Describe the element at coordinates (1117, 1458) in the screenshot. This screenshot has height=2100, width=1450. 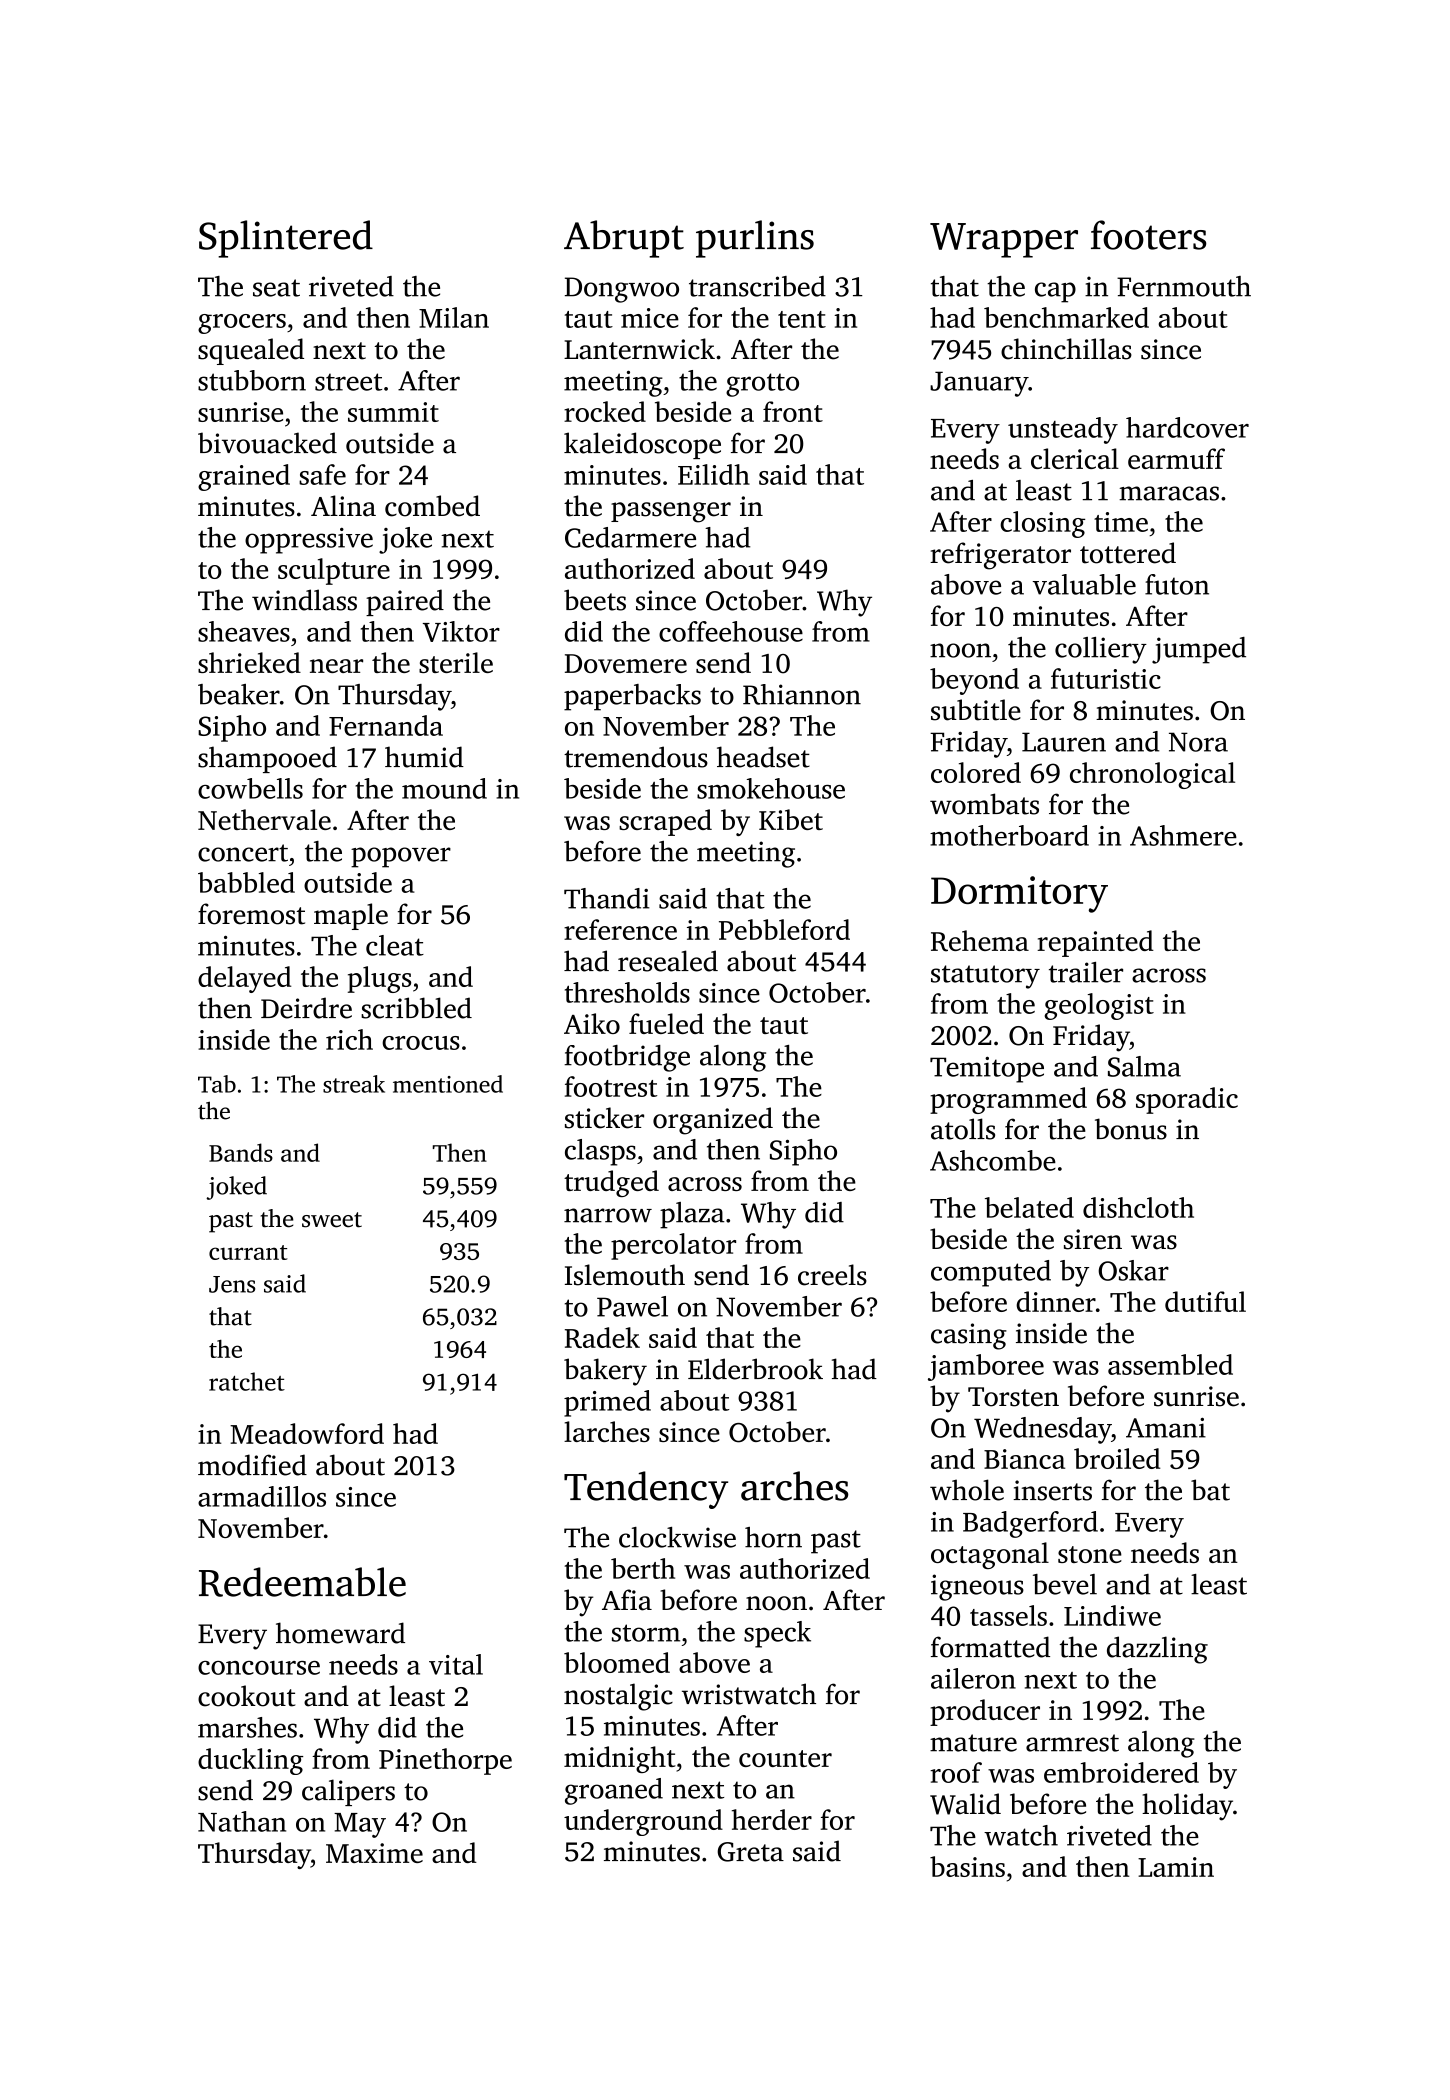
I see `broiled` at that location.
